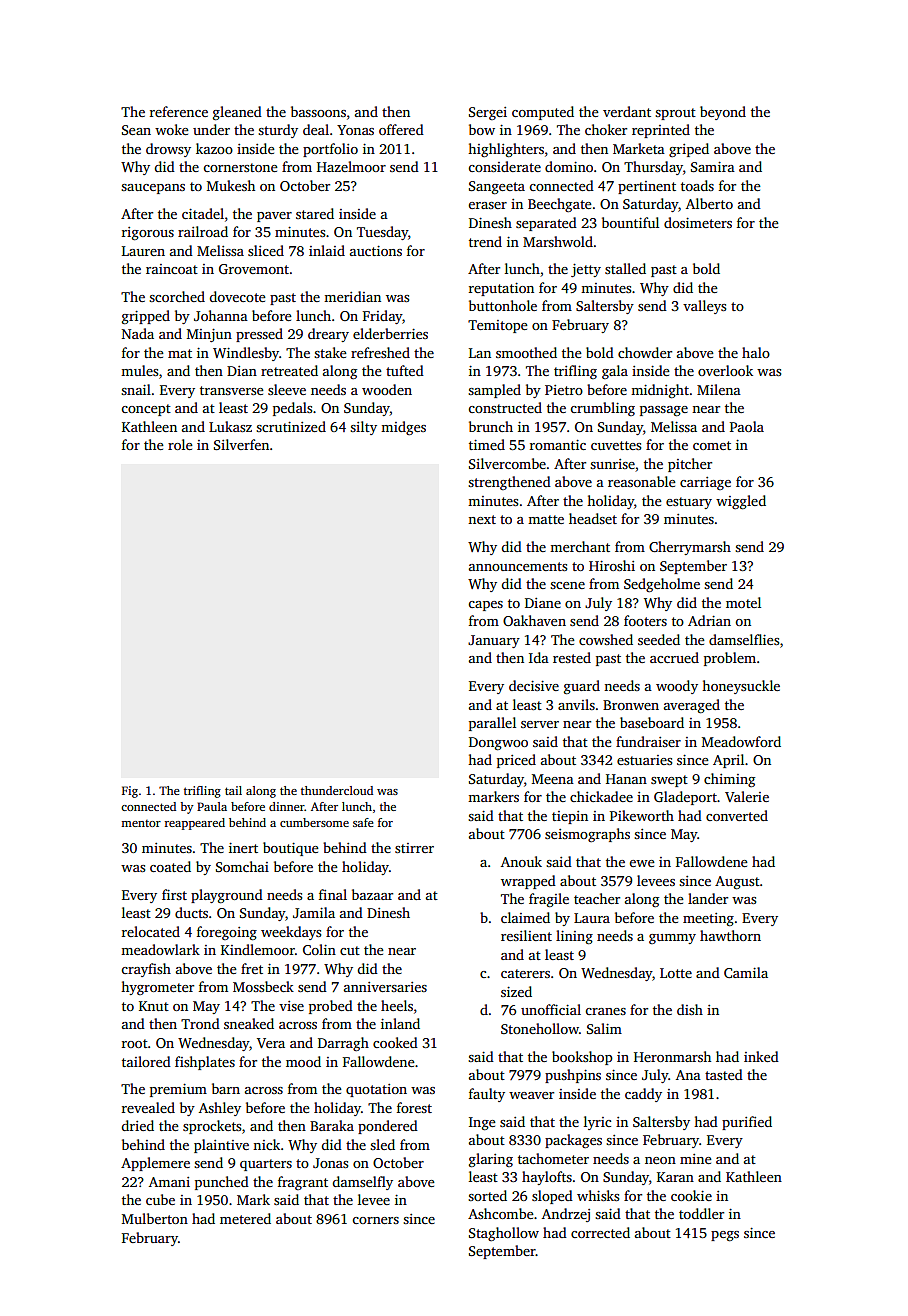 The image size is (908, 1316). Describe the element at coordinates (662, 585) in the screenshot. I see `Sedgeholme` at that location.
